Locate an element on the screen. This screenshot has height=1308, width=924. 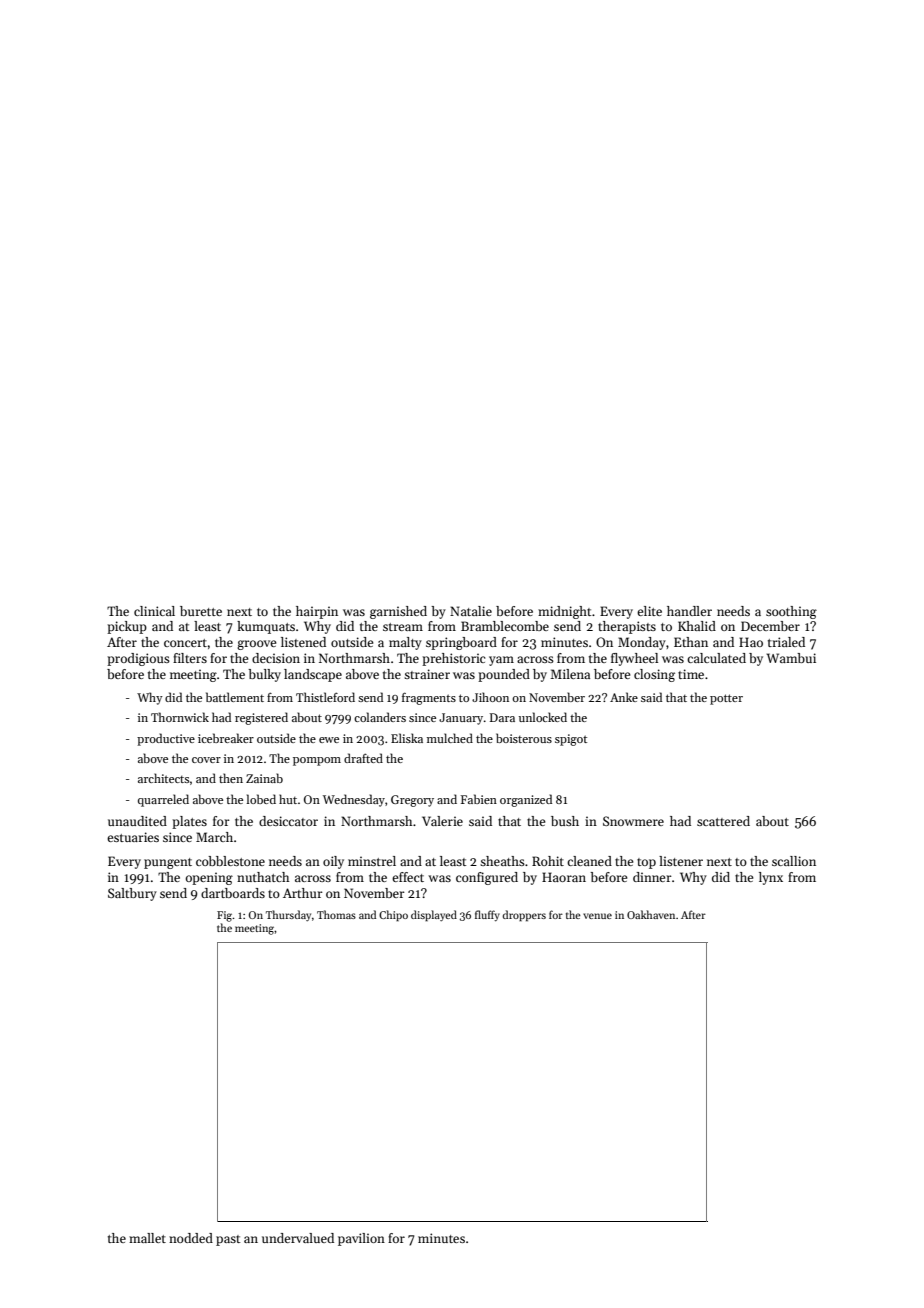
droppers is located at coordinates (524, 916).
